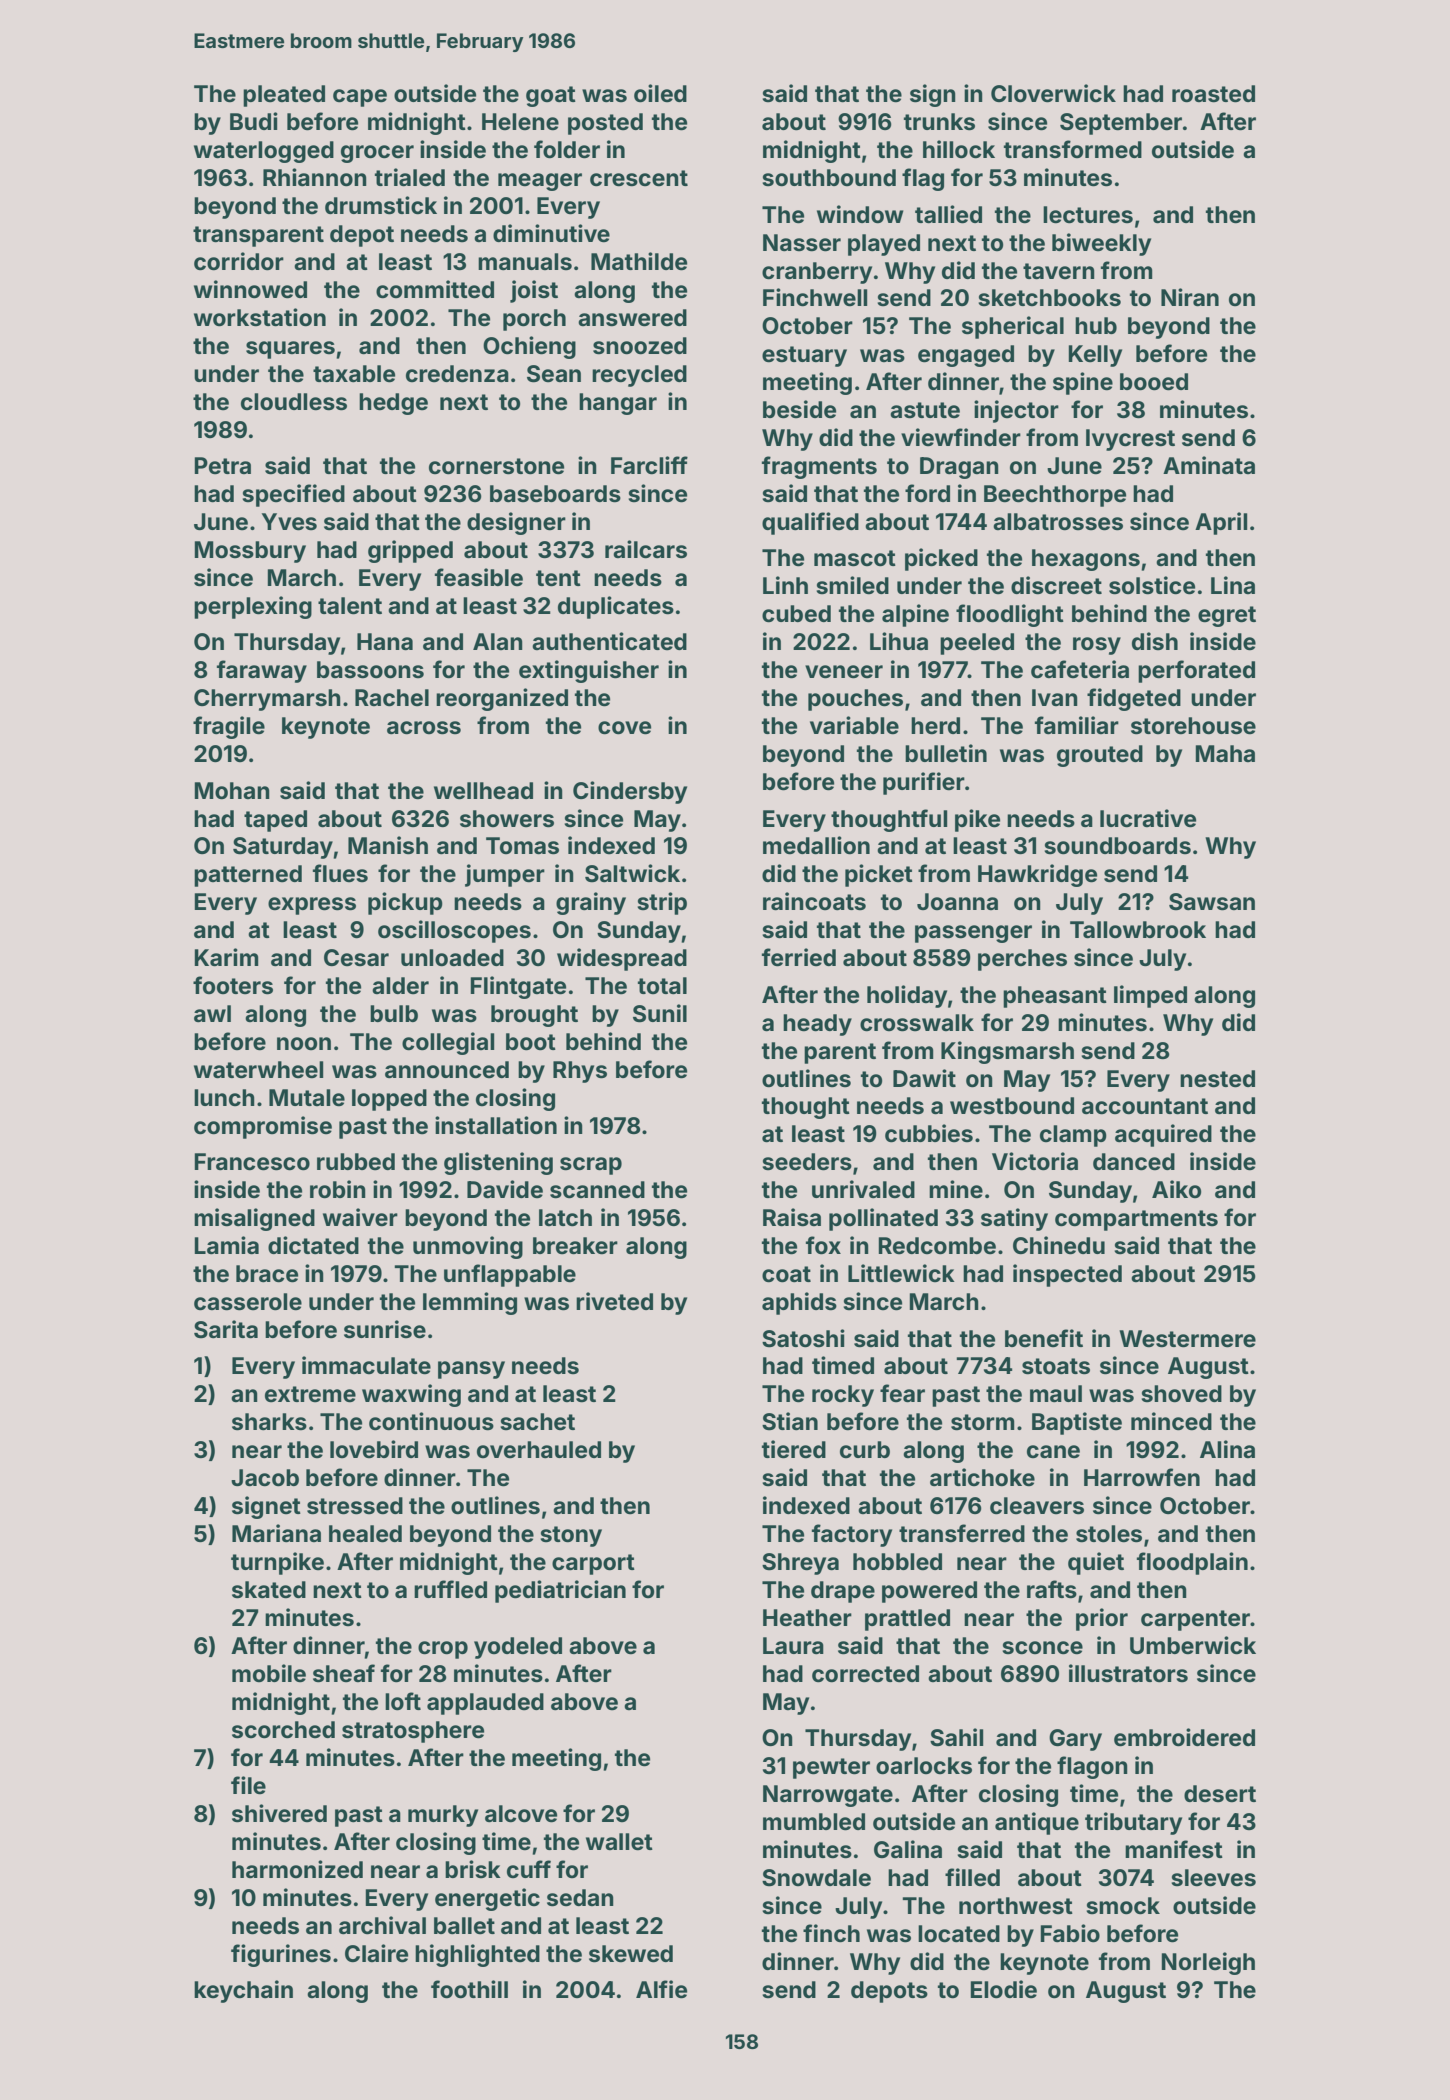 Image resolution: width=1450 pixels, height=2100 pixels. Describe the element at coordinates (1123, 1906) in the document. I see `smock` at that location.
